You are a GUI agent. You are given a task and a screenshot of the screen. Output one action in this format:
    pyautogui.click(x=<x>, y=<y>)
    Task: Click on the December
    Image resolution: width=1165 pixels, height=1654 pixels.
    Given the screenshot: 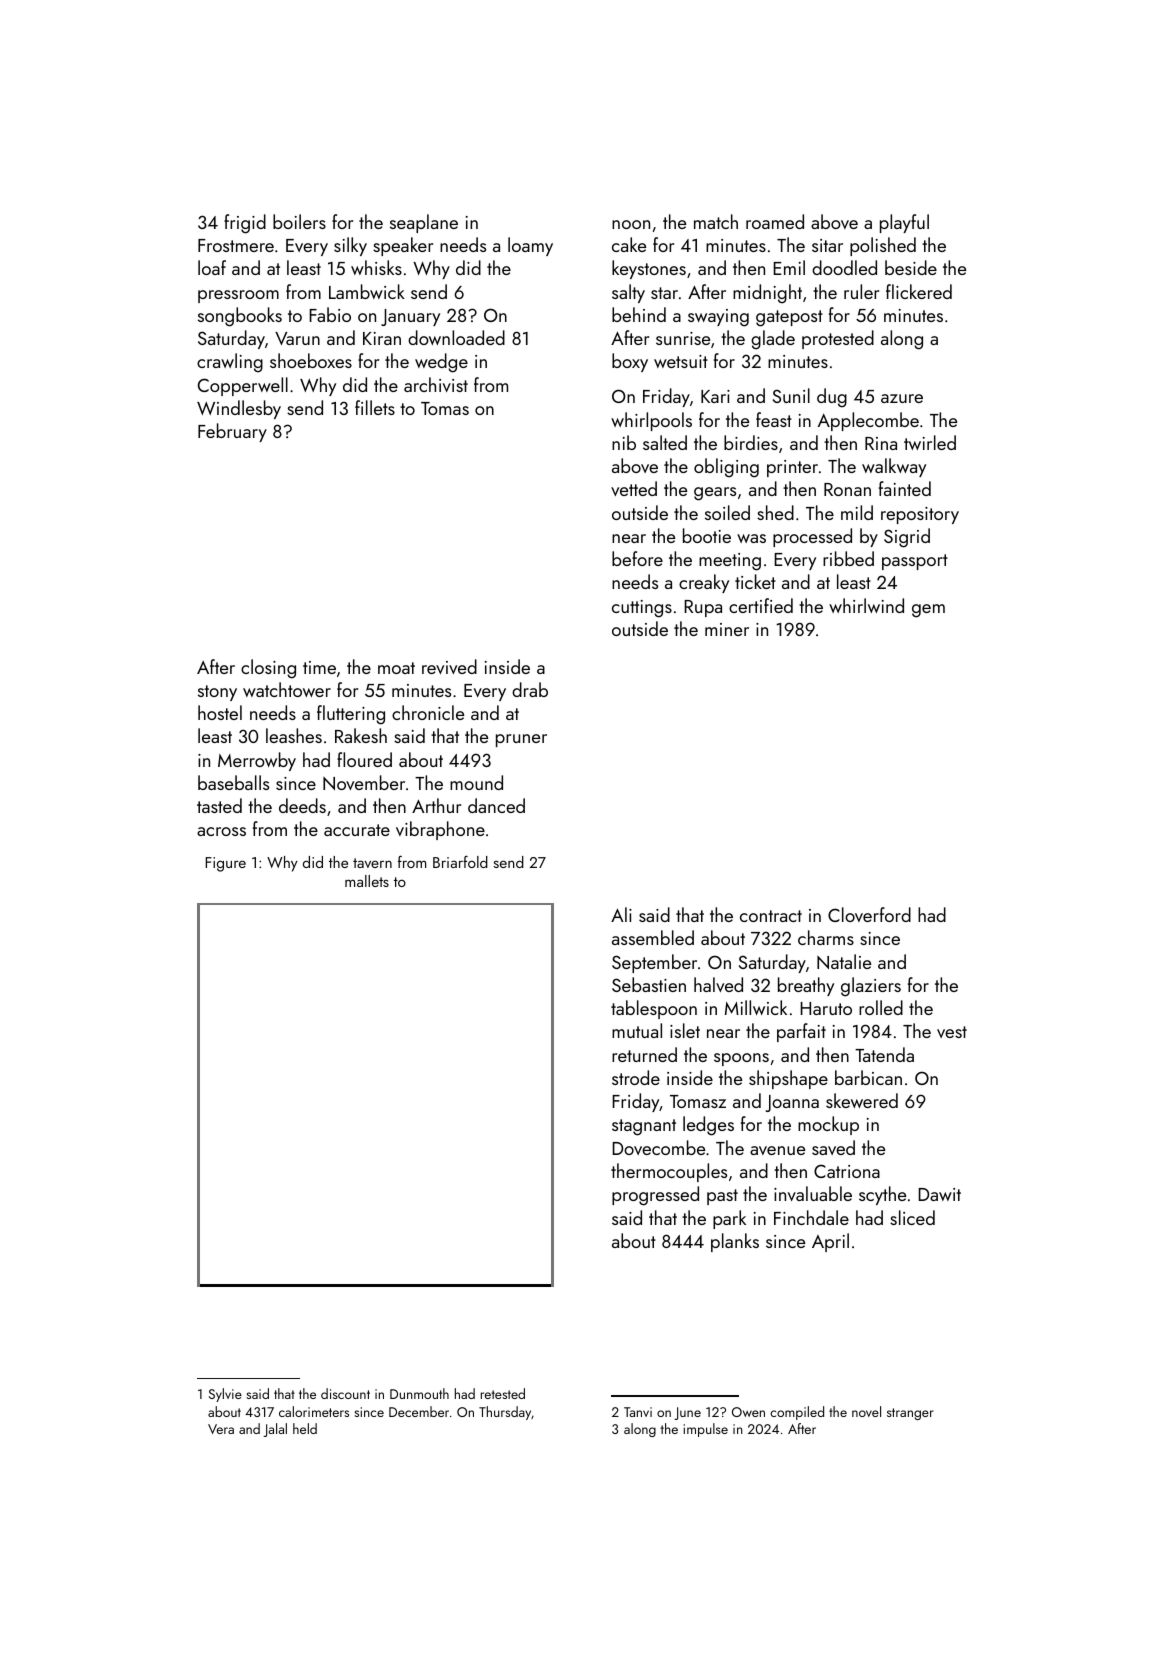 What is the action you would take?
    pyautogui.click(x=419, y=1411)
